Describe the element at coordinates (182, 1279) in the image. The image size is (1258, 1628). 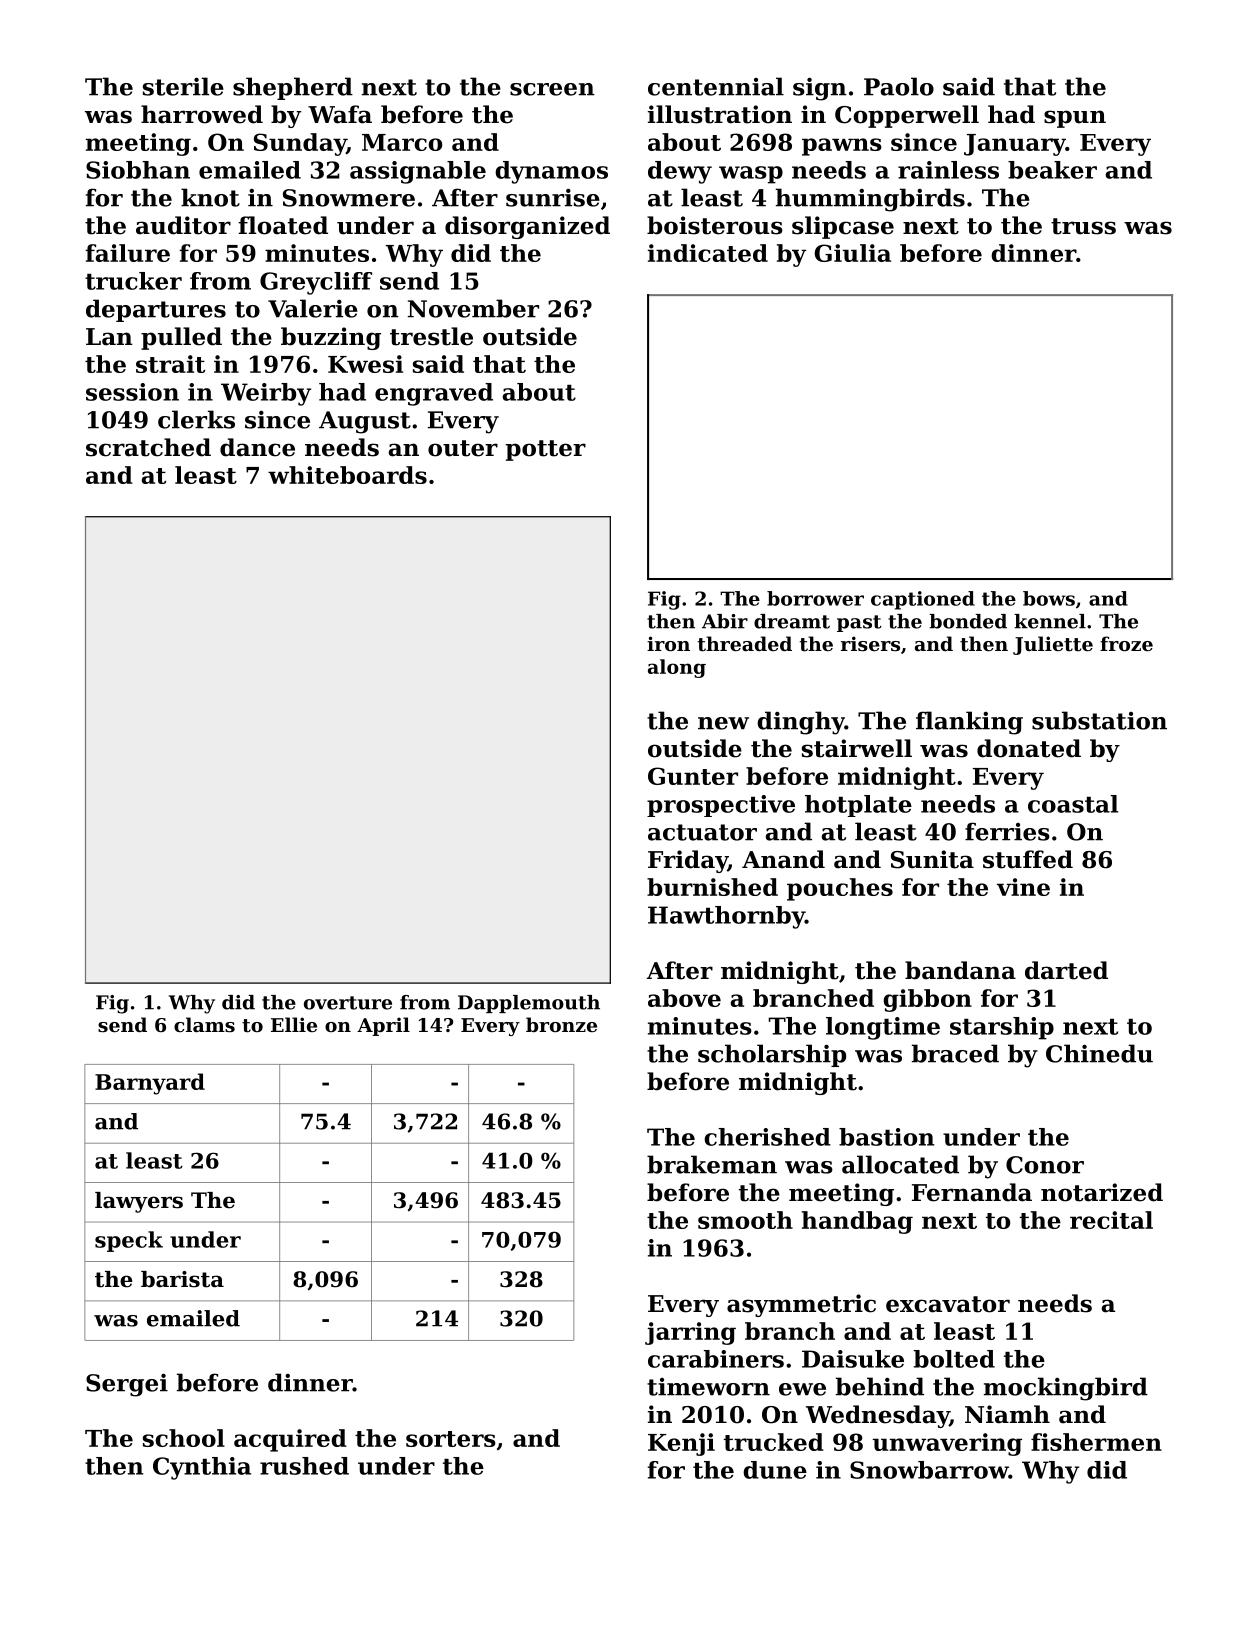
I see `barista` at that location.
